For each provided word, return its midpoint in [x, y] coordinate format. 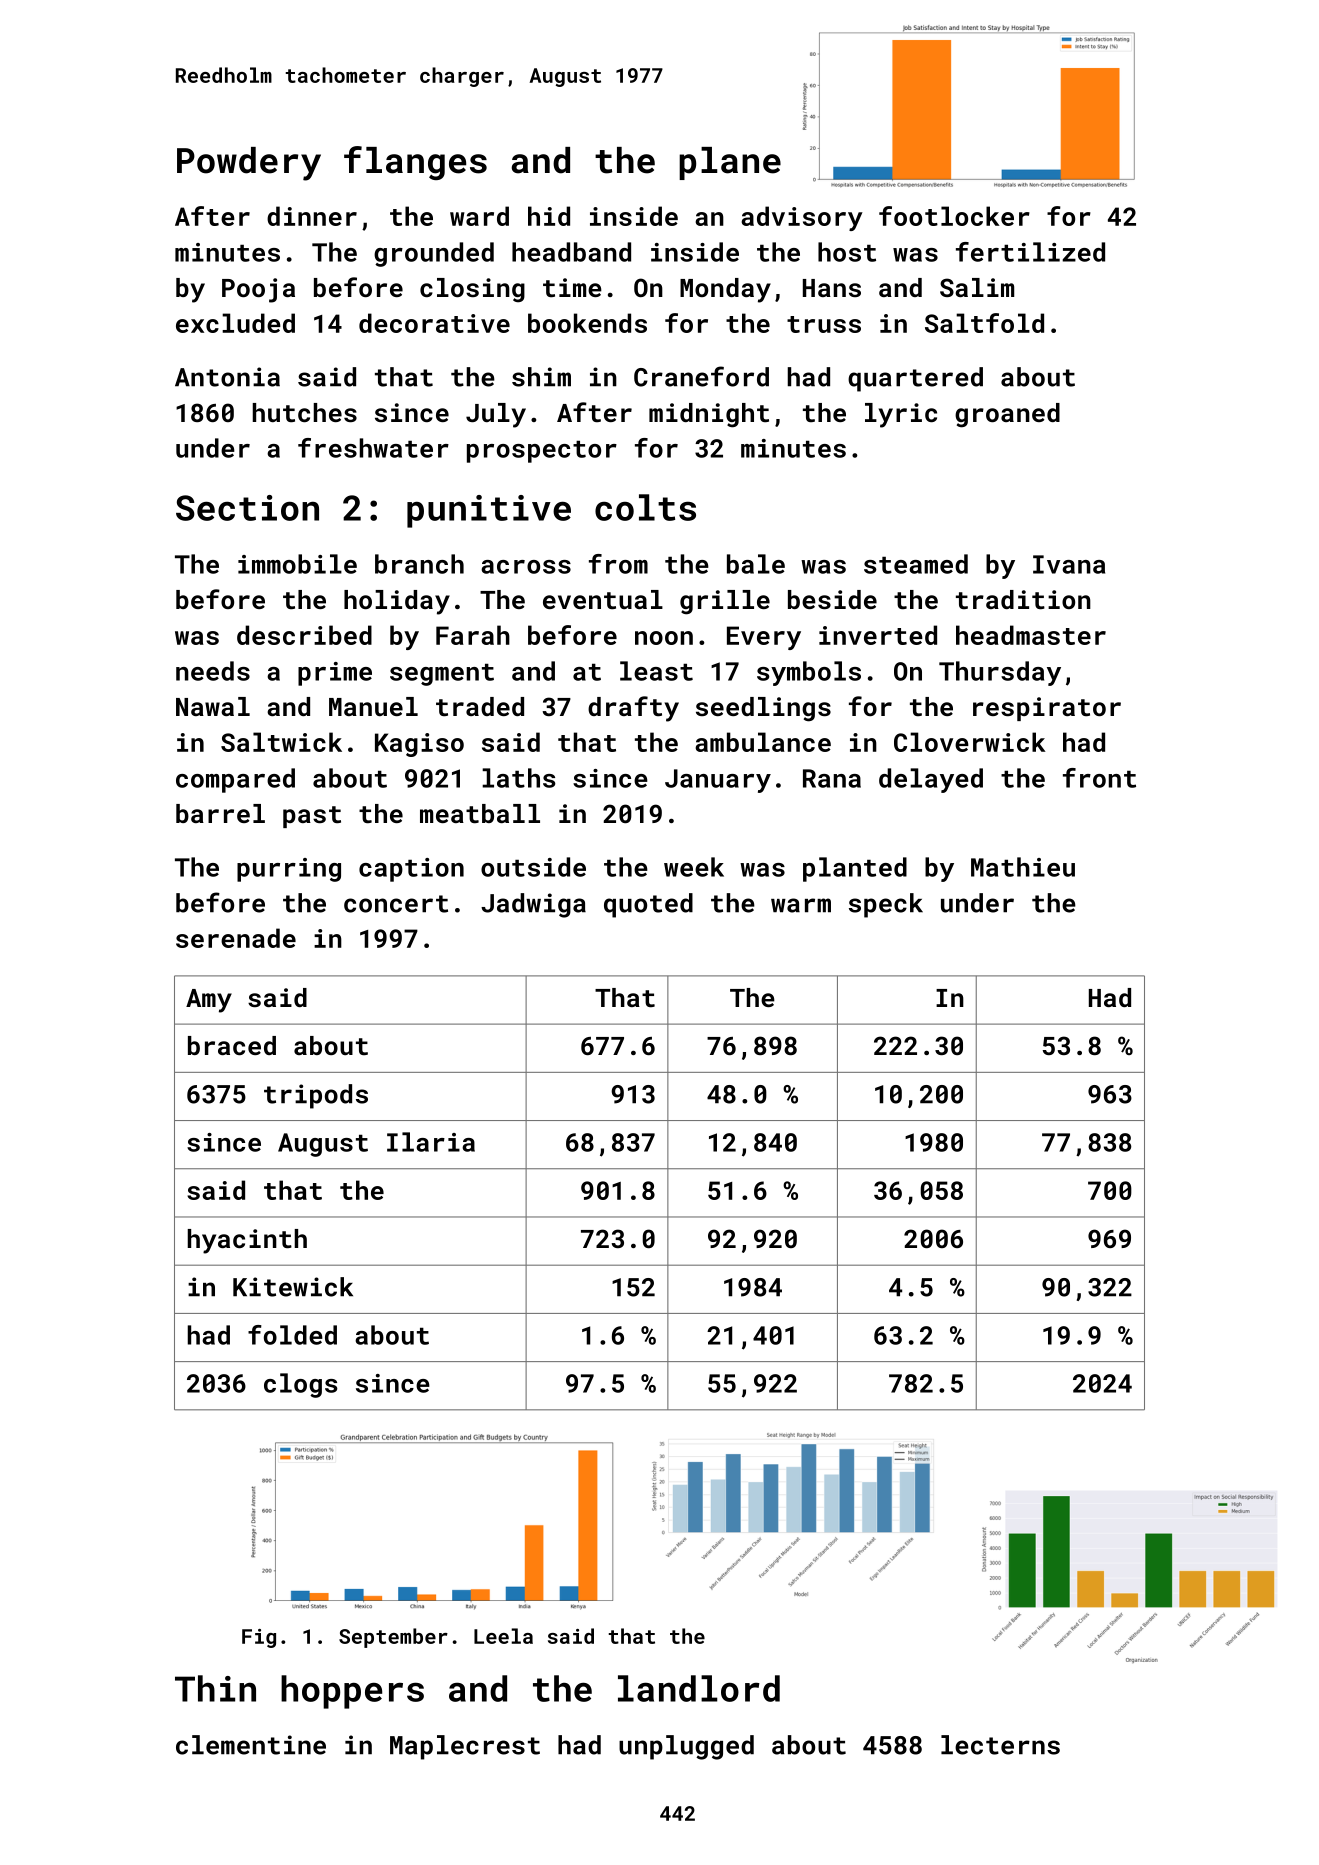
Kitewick [293, 1287]
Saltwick [281, 742]
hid [549, 216]
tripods [316, 1096]
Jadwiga [533, 905]
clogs [301, 1385]
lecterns [1000, 1745]
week [694, 867]
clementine [251, 1745]
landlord [699, 1688]
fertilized [1030, 252]
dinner [312, 216]
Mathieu [1023, 867]
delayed [931, 780]
